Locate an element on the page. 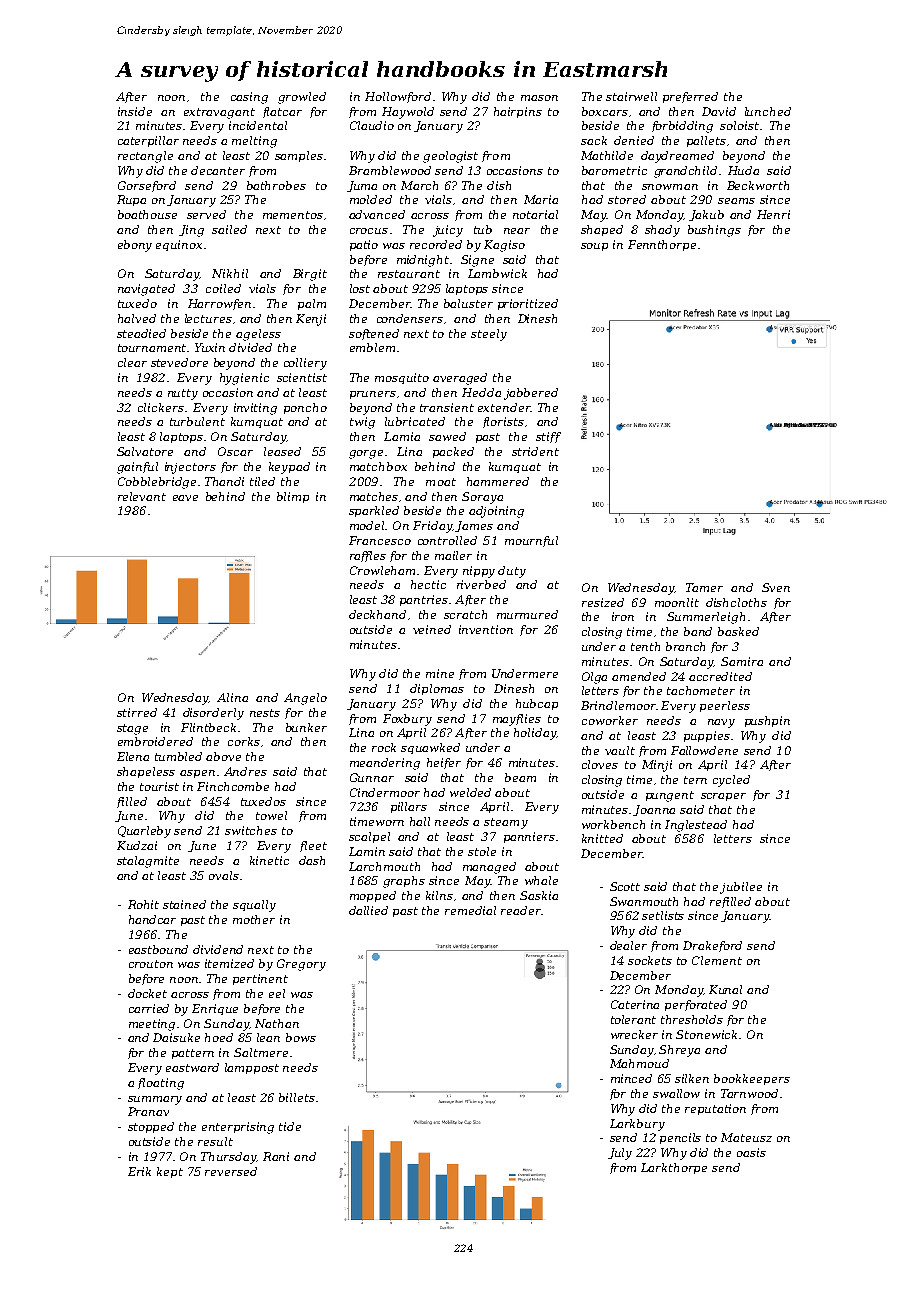 This page has width=908, height=1316. eastward is located at coordinates (192, 1067).
